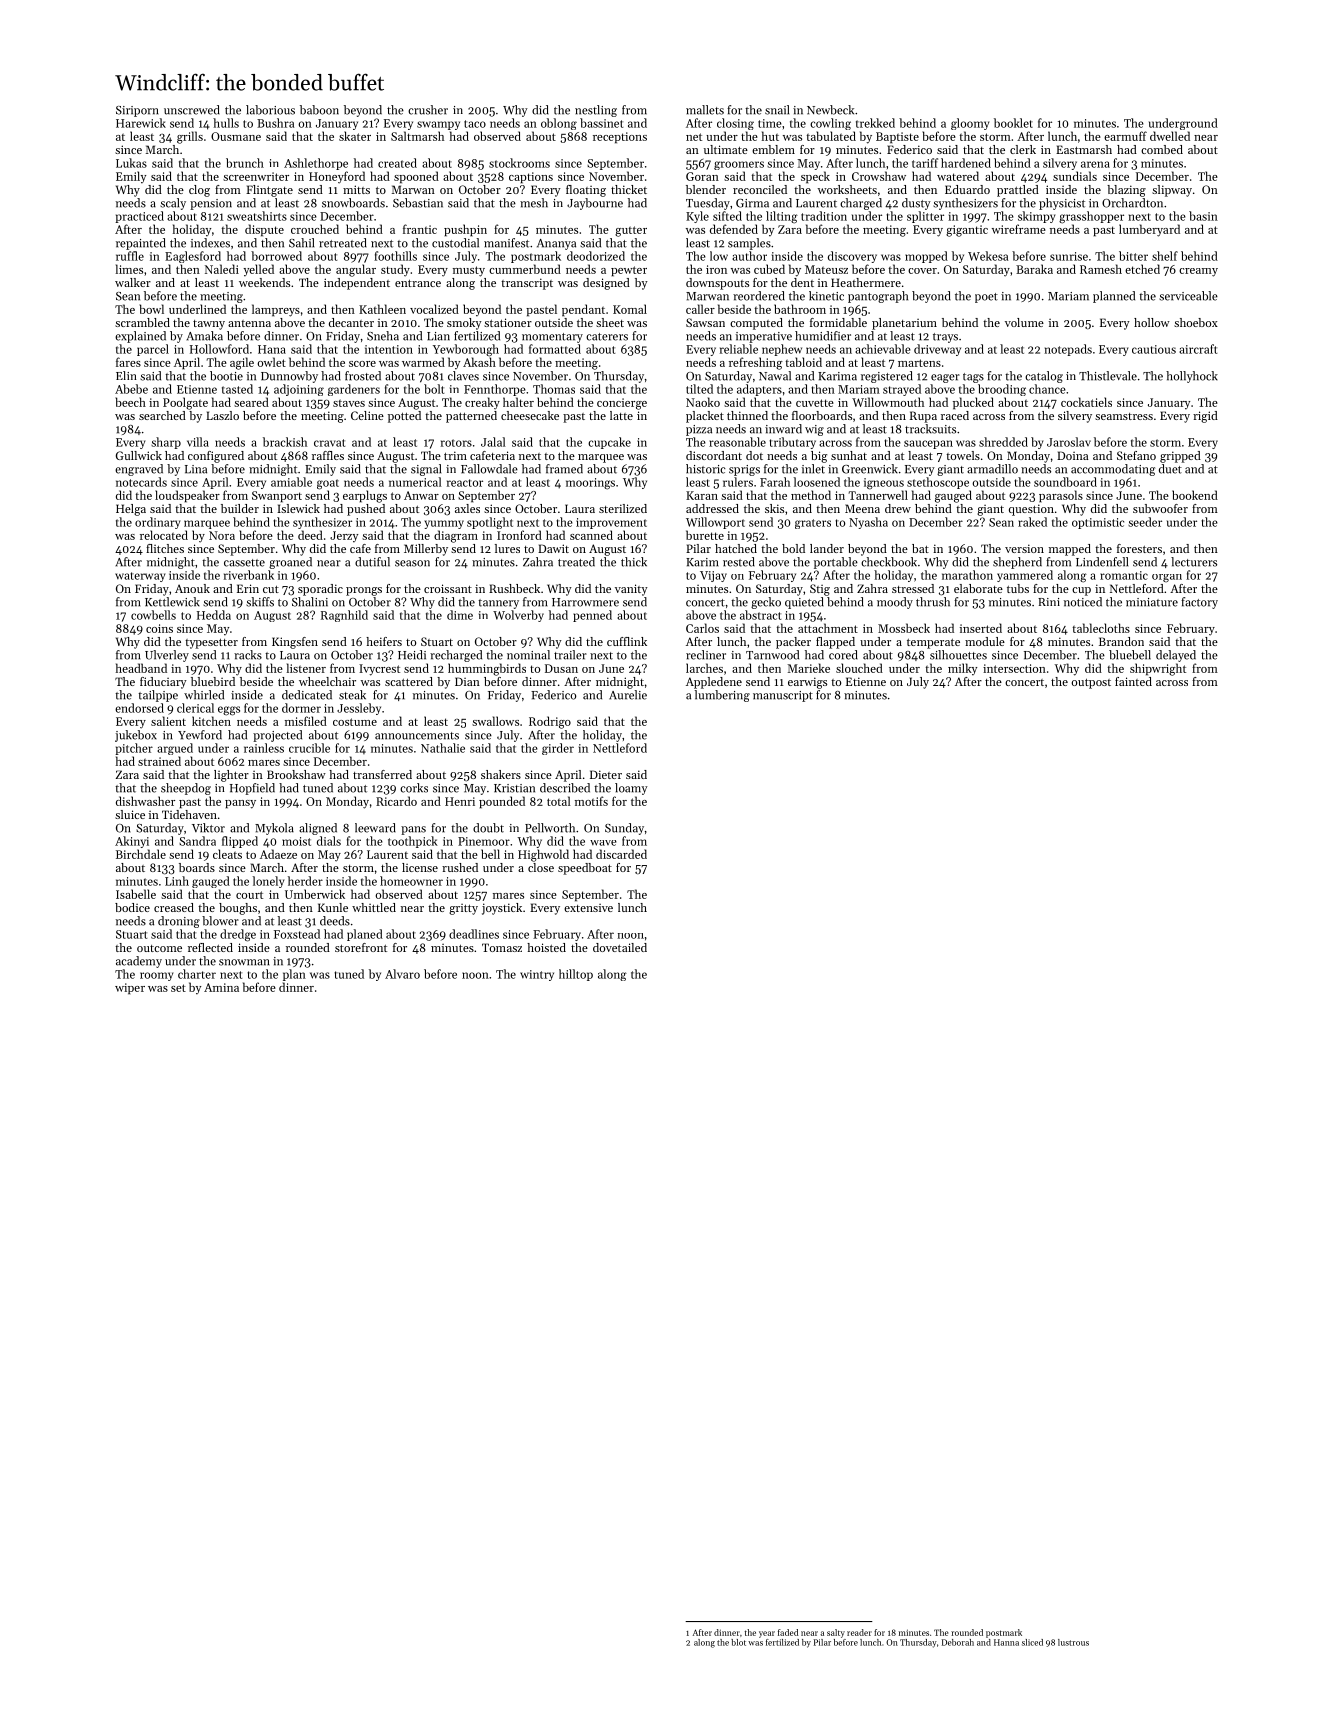  Describe the element at coordinates (1091, 684) in the document. I see `outpost` at that location.
